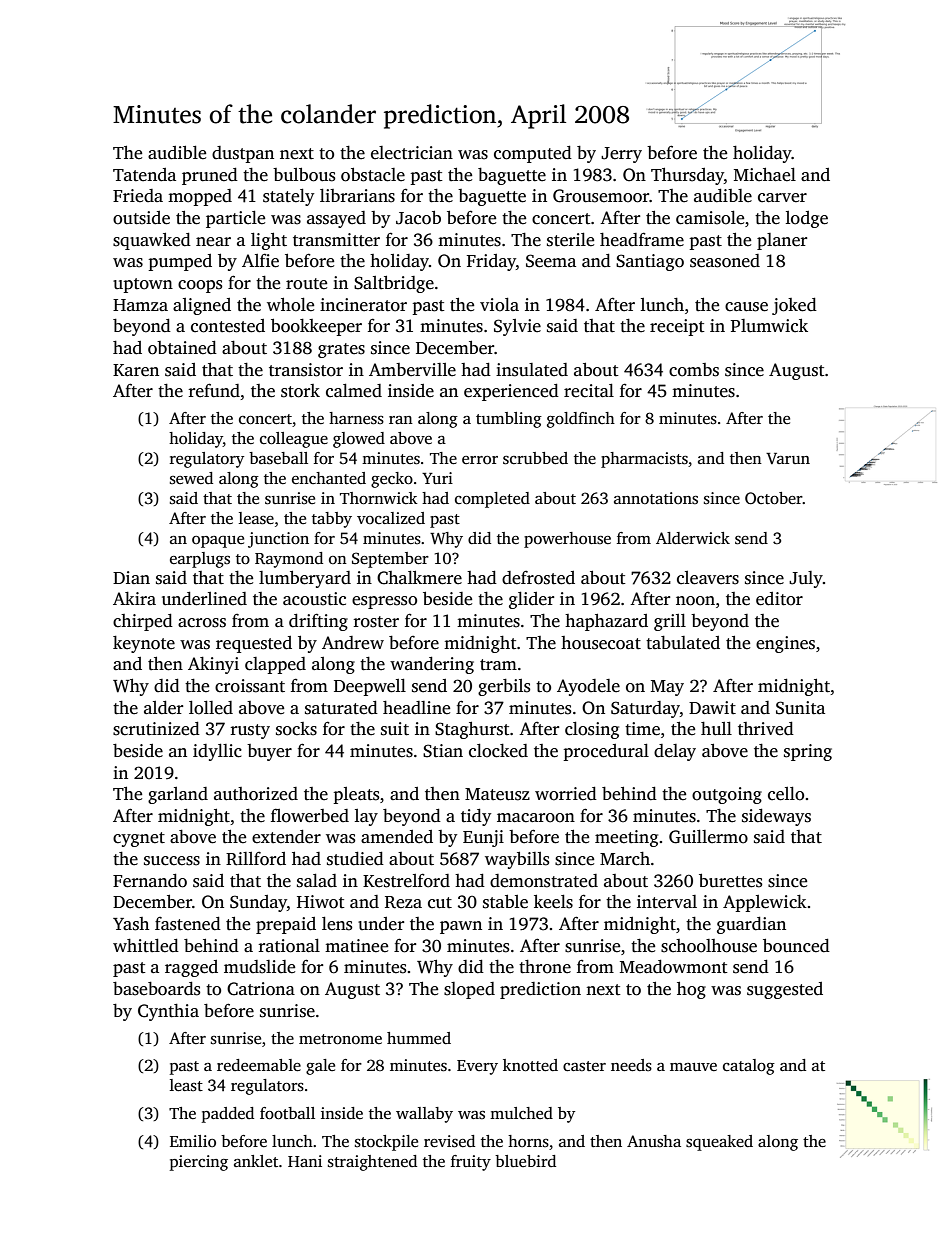  Describe the element at coordinates (191, 478) in the document. I see `sewed` at that location.
